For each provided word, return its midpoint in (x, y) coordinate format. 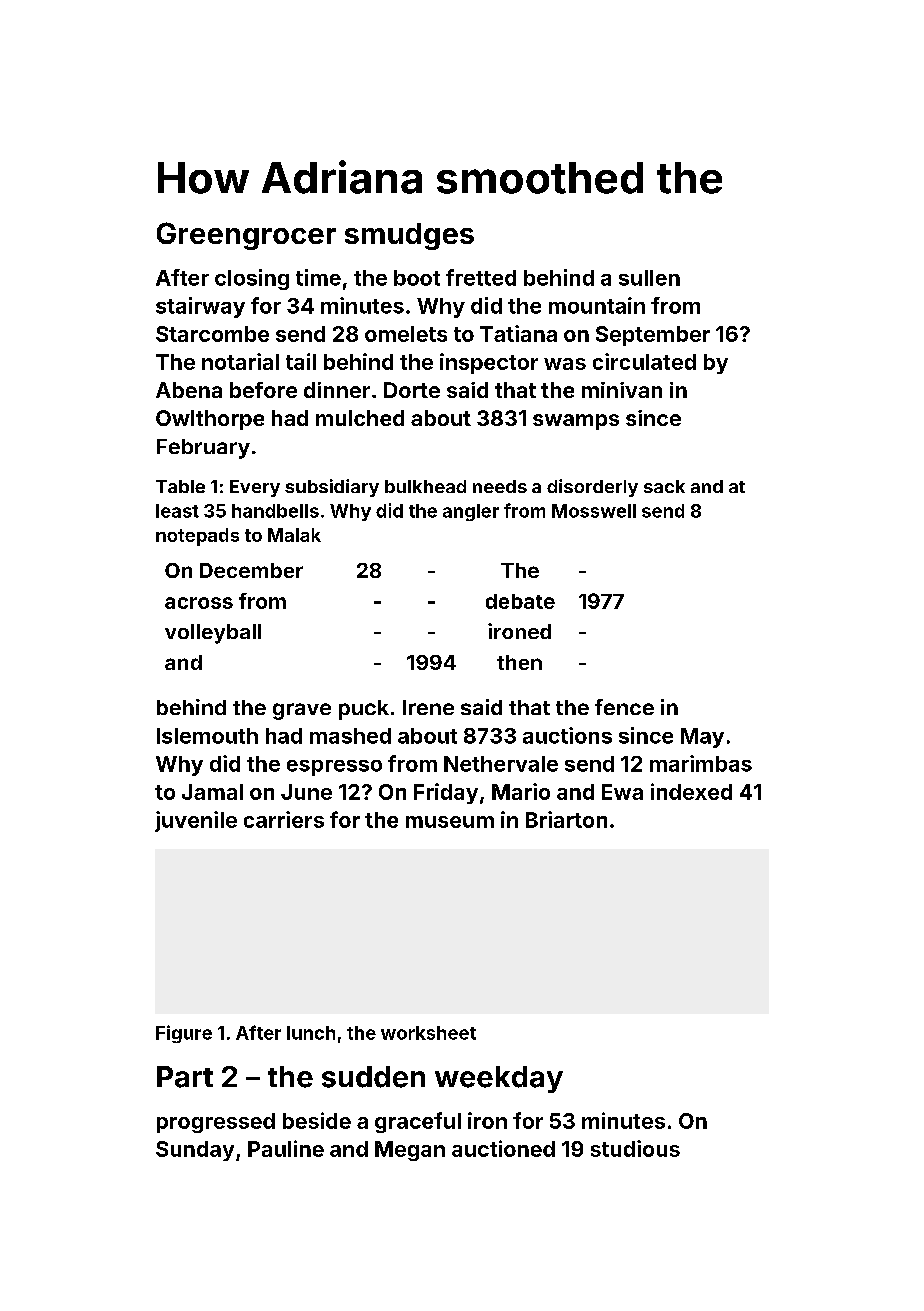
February (203, 449)
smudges (409, 236)
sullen (649, 278)
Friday (446, 793)
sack (664, 486)
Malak (294, 535)
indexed (691, 791)
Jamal (212, 792)
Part (185, 1077)
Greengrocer (246, 236)
